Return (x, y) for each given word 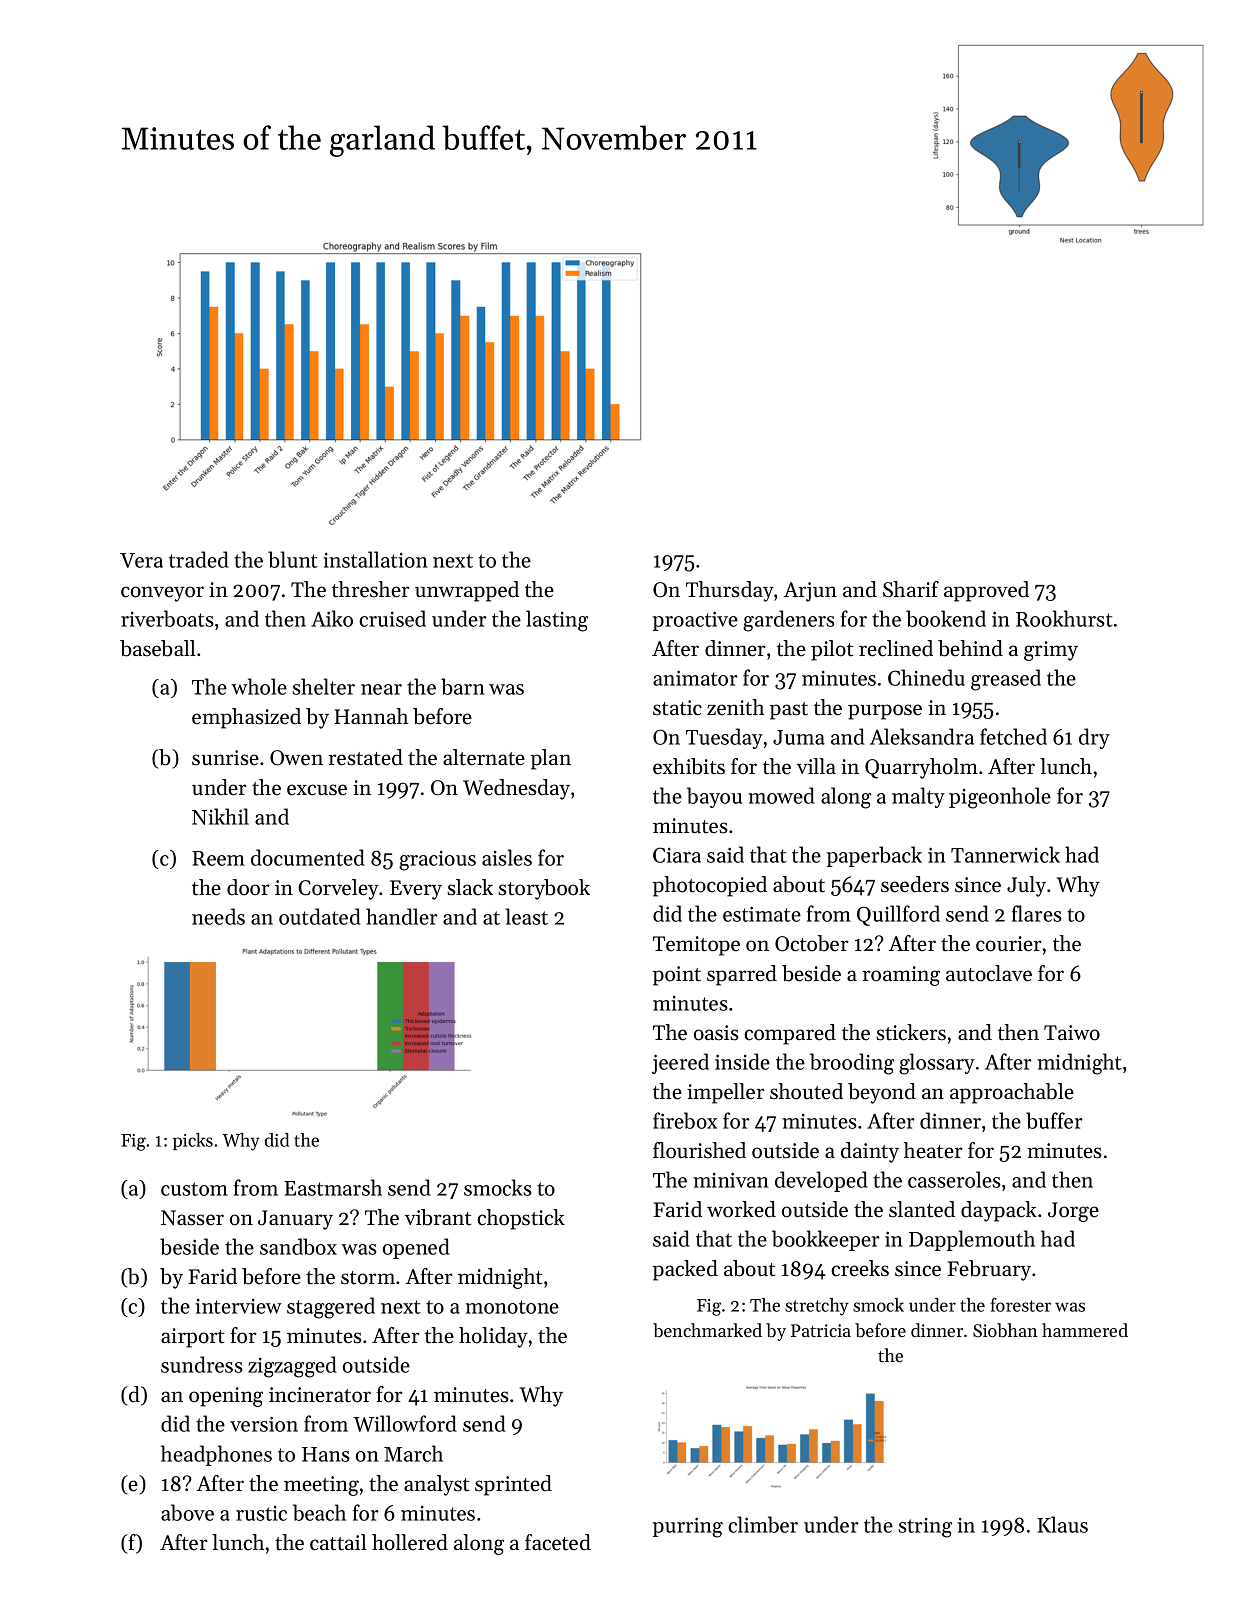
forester (1021, 1304)
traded (199, 559)
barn (463, 686)
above (187, 1512)
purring (688, 1527)
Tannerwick (1005, 854)
